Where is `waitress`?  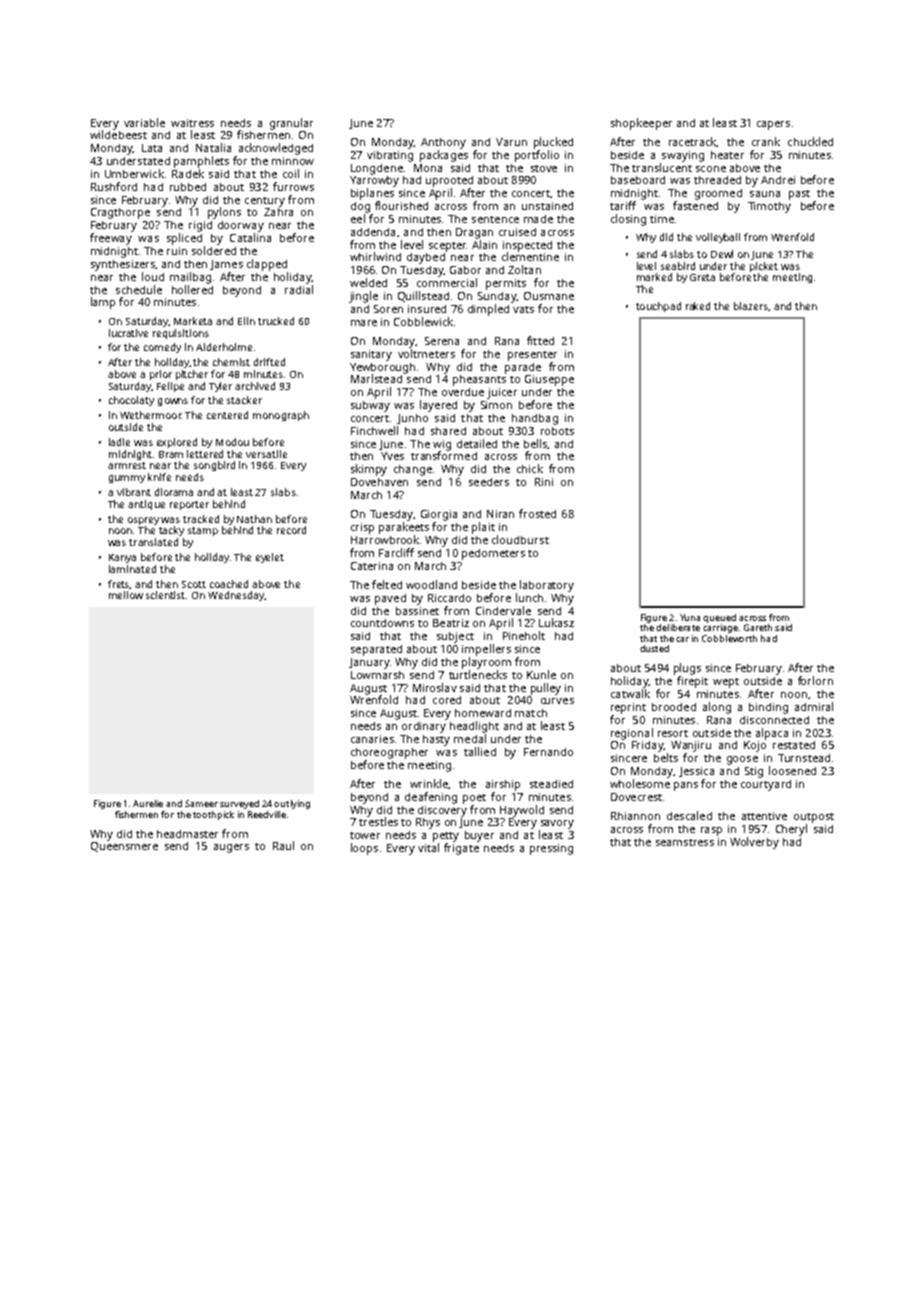
waitress is located at coordinates (192, 123).
